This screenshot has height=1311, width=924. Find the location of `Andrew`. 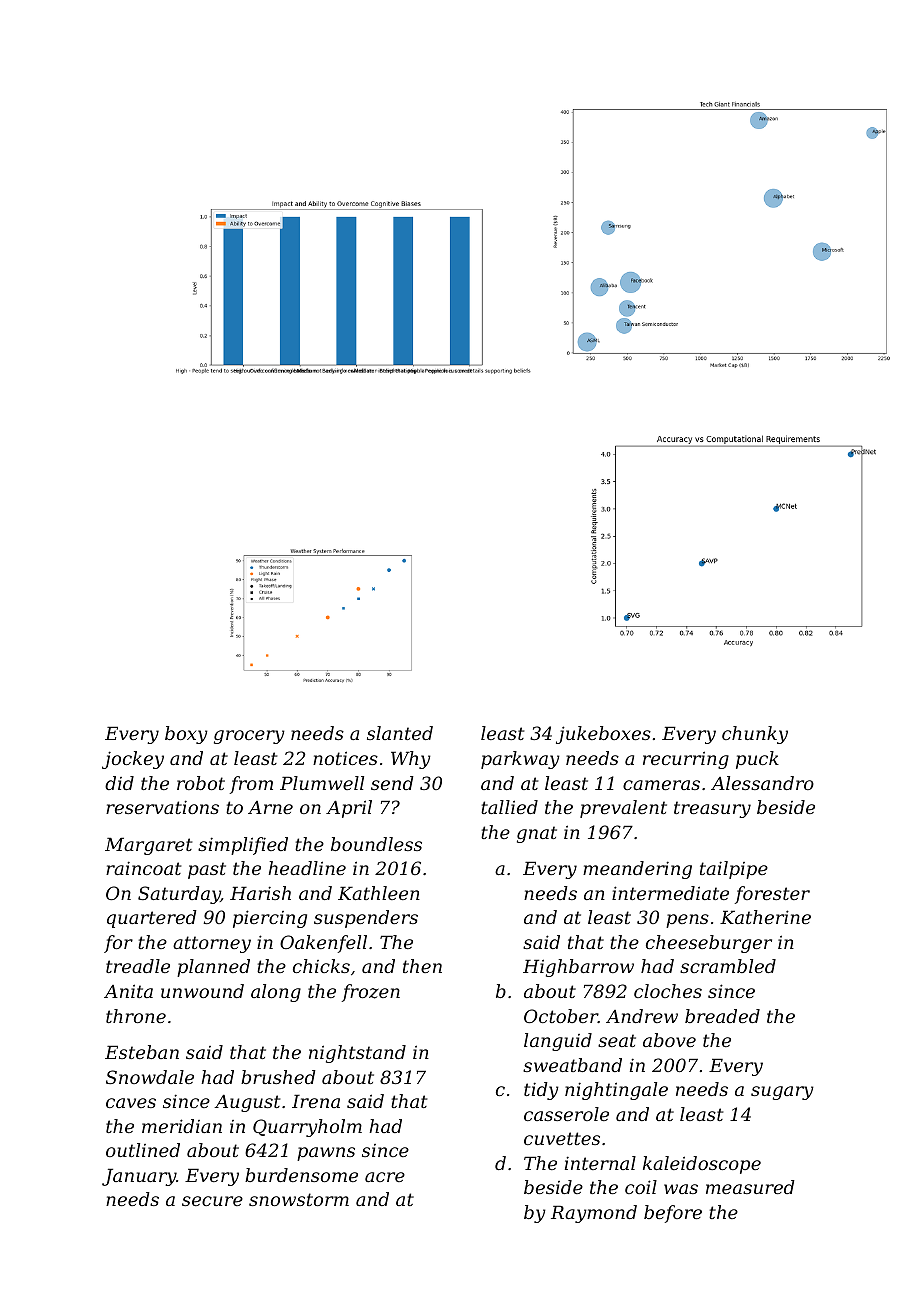

Andrew is located at coordinates (642, 1016).
